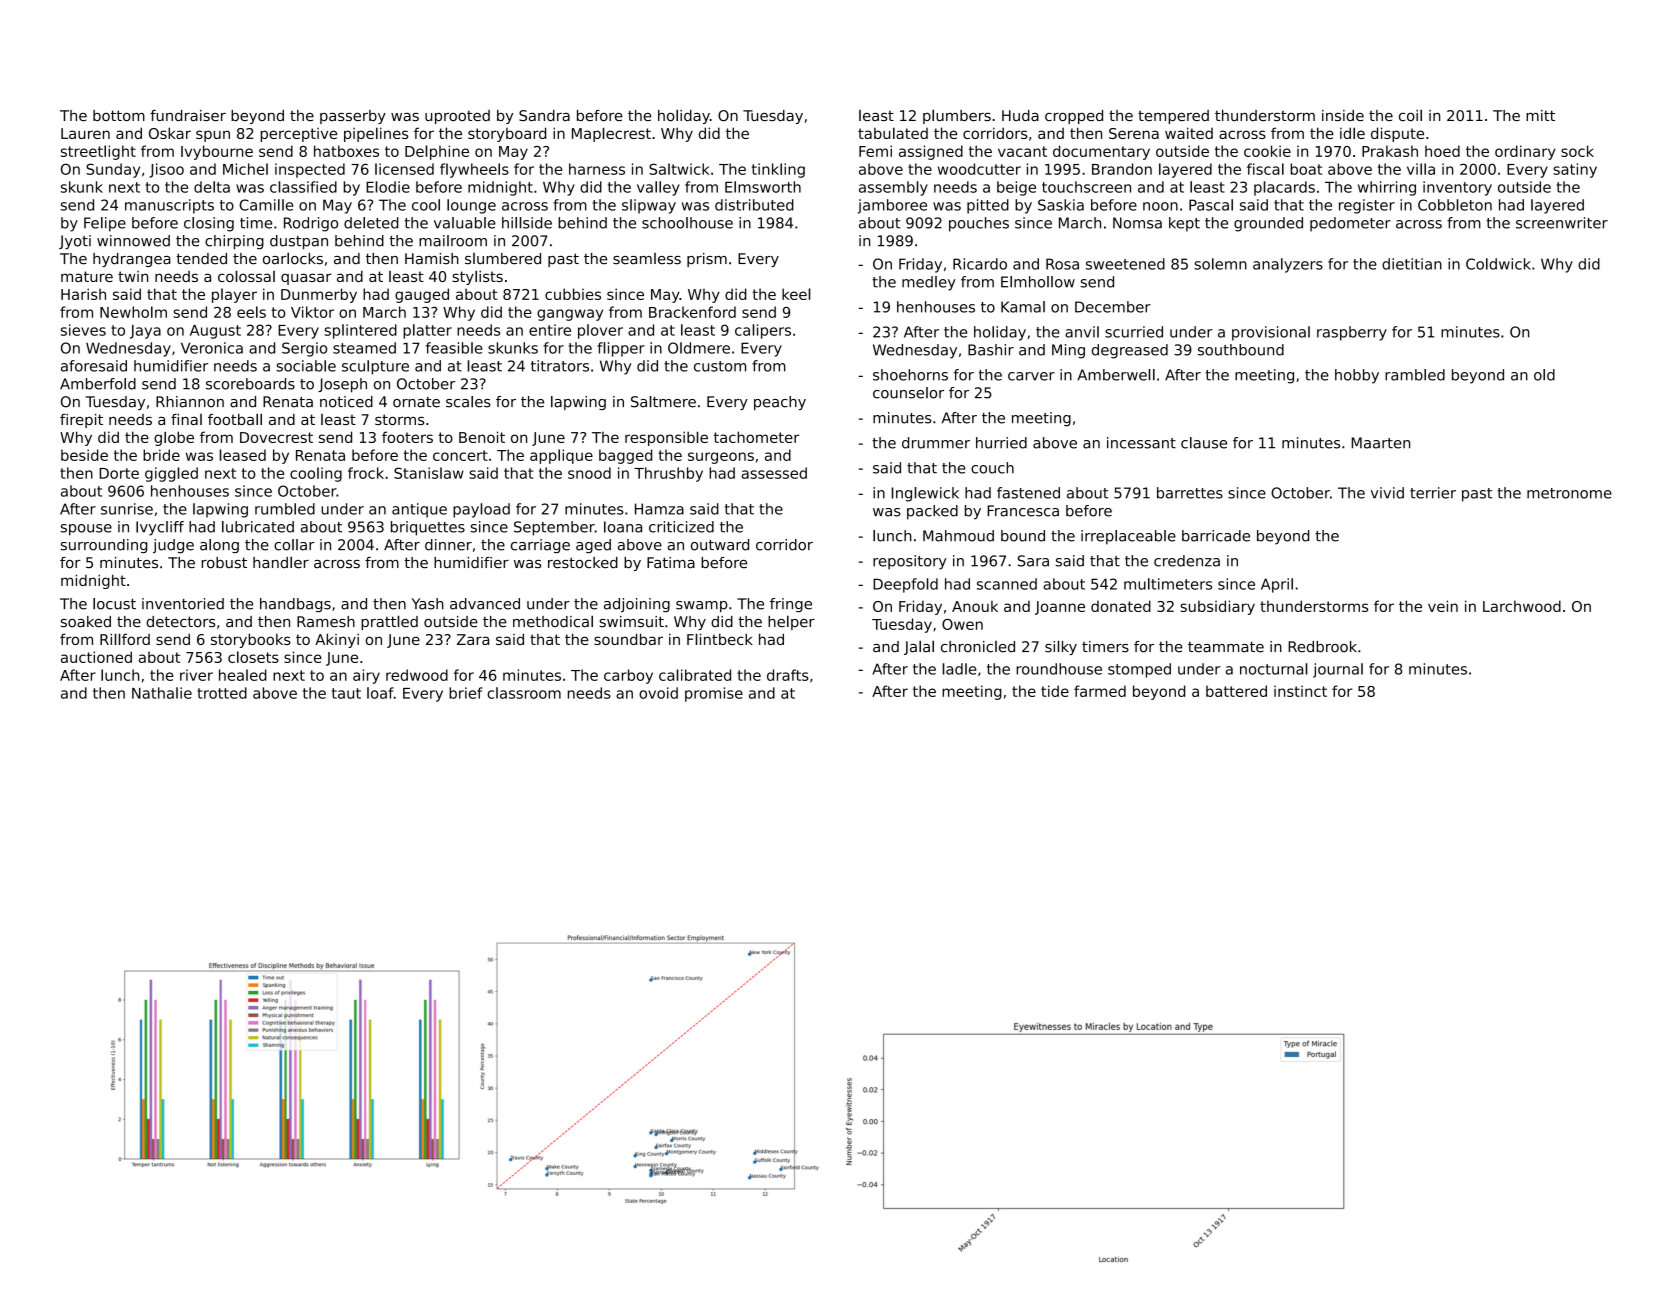  Describe the element at coordinates (1020, 115) in the page. I see `Huda` at that location.
